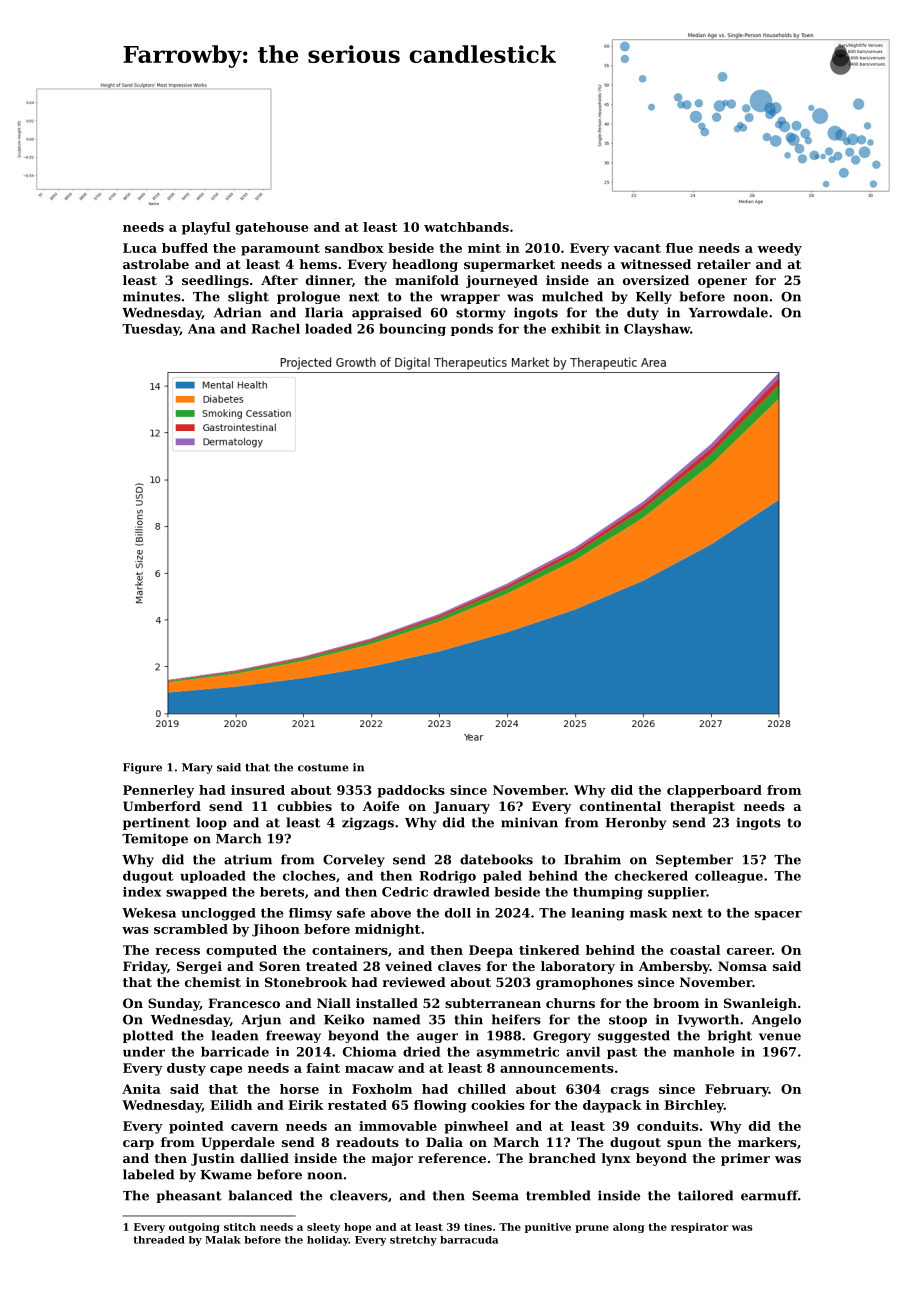  I want to click on paddocks, so click(411, 791).
